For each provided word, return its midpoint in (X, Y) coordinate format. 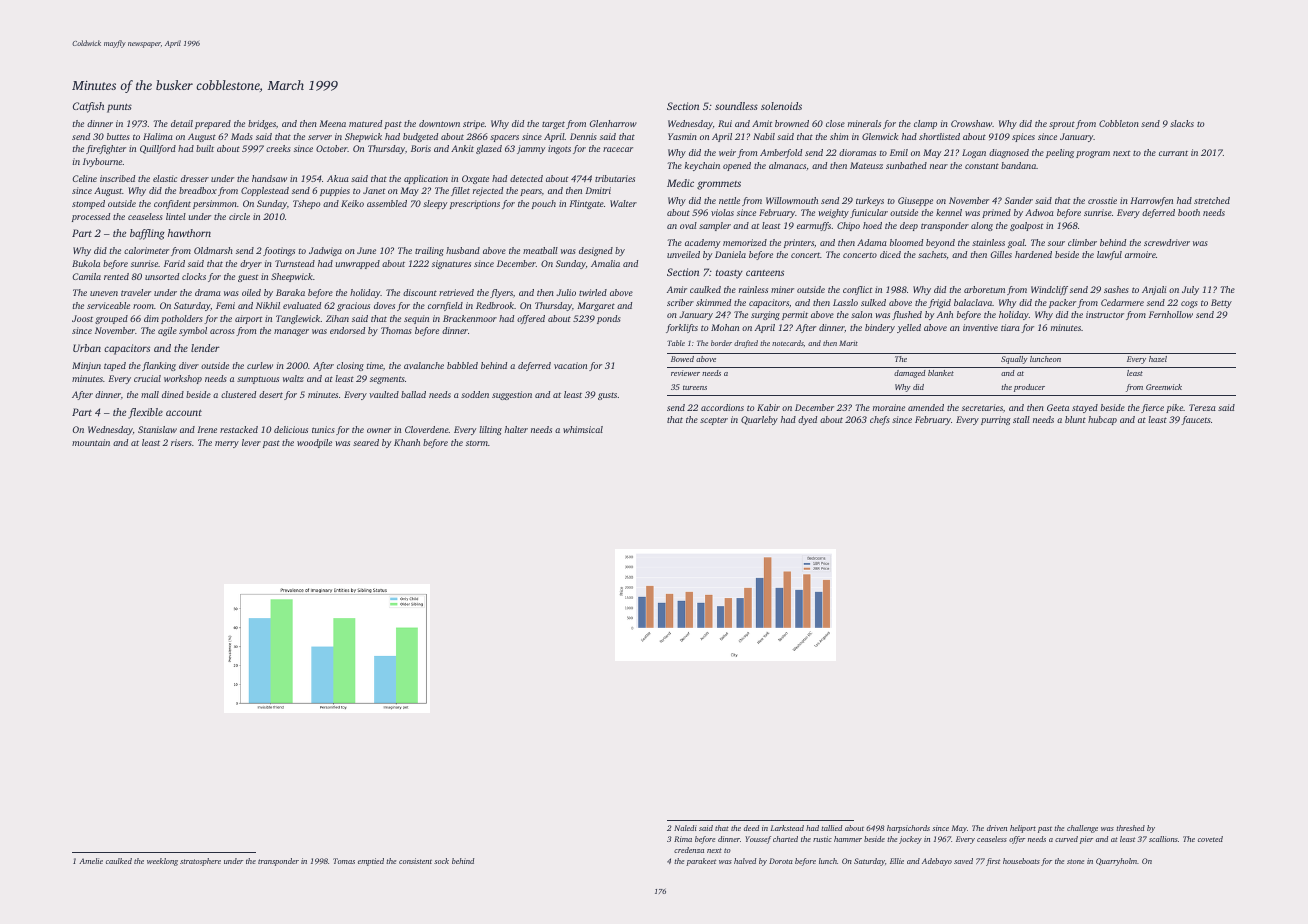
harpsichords (908, 829)
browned (792, 123)
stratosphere (200, 862)
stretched (1212, 200)
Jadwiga (325, 251)
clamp (925, 124)
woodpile (314, 443)
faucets (1196, 420)
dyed (807, 420)
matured (365, 123)
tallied (831, 828)
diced (890, 254)
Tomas (344, 861)
